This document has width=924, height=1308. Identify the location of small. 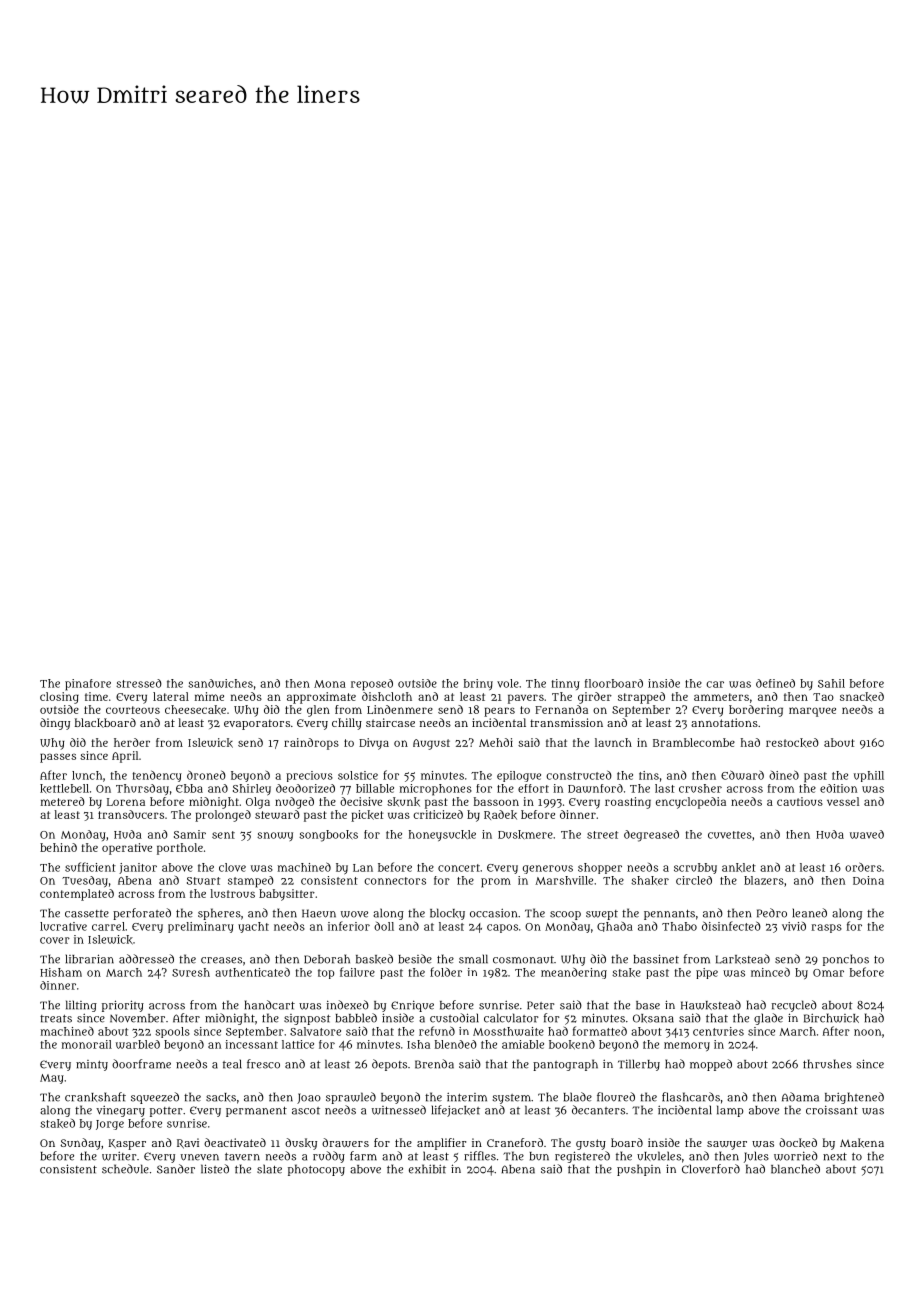
(473, 959).
